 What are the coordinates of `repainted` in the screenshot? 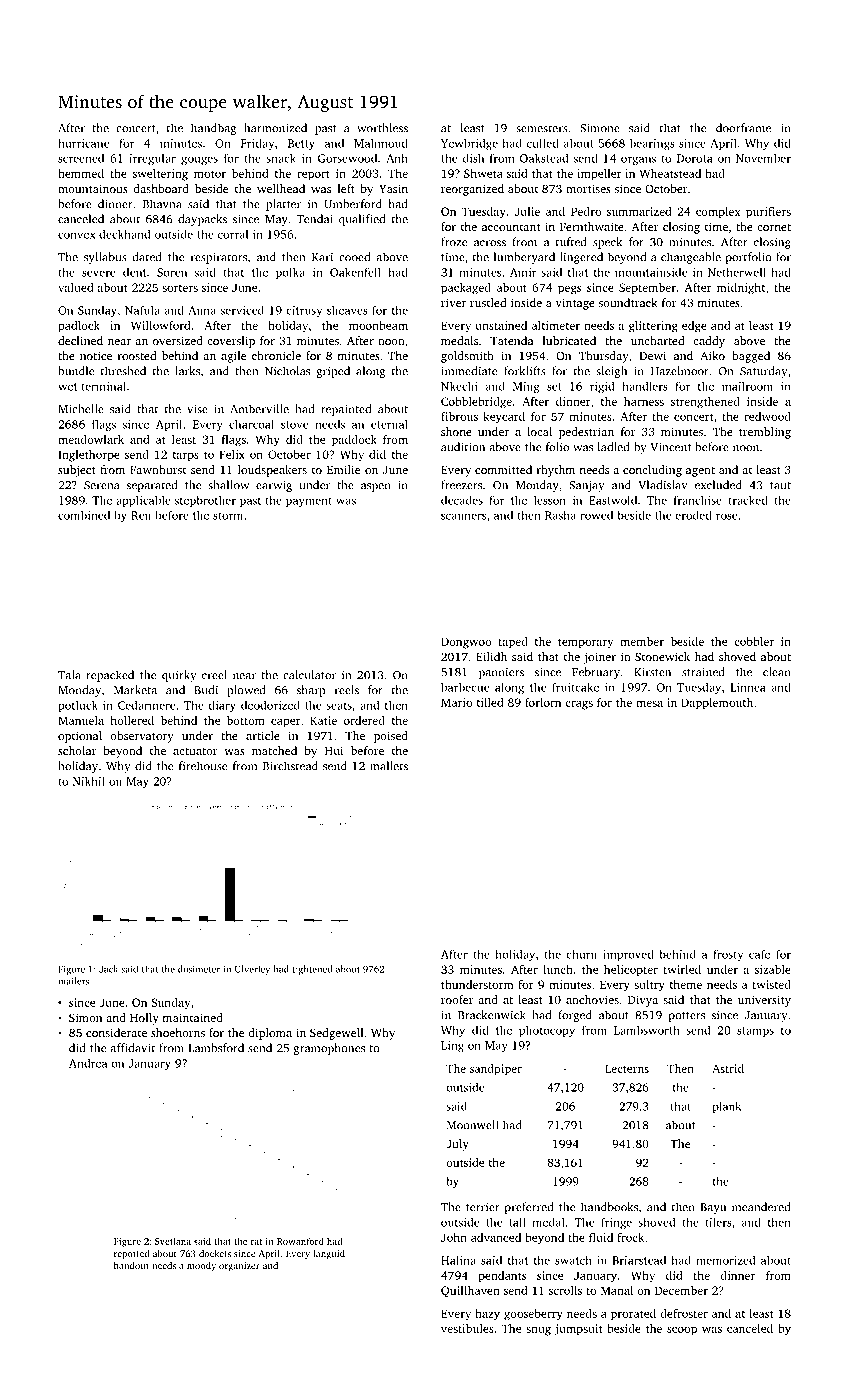 It's located at (346, 410).
